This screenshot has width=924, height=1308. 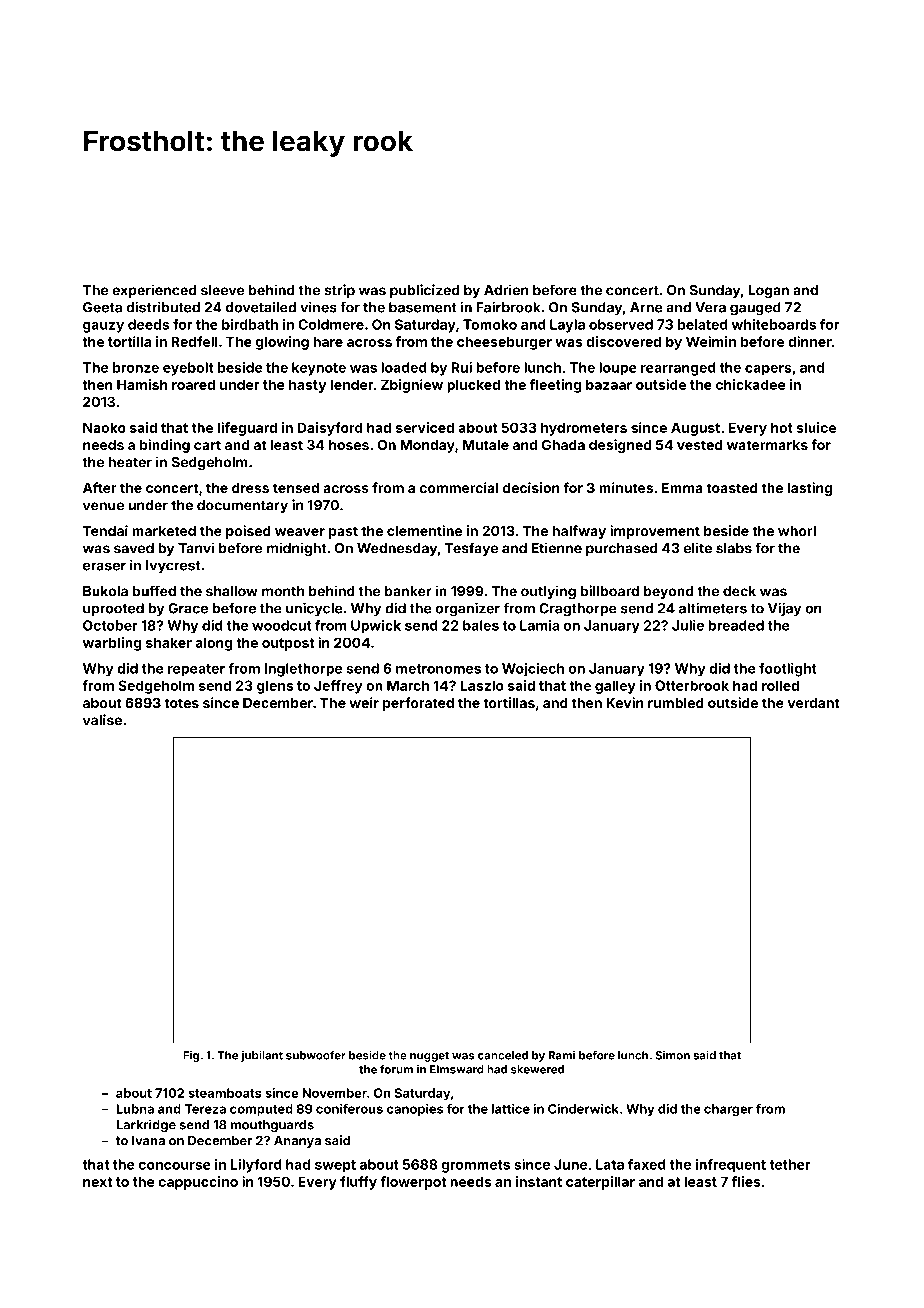 What do you see at coordinates (164, 531) in the screenshot?
I see `marketed` at bounding box center [164, 531].
